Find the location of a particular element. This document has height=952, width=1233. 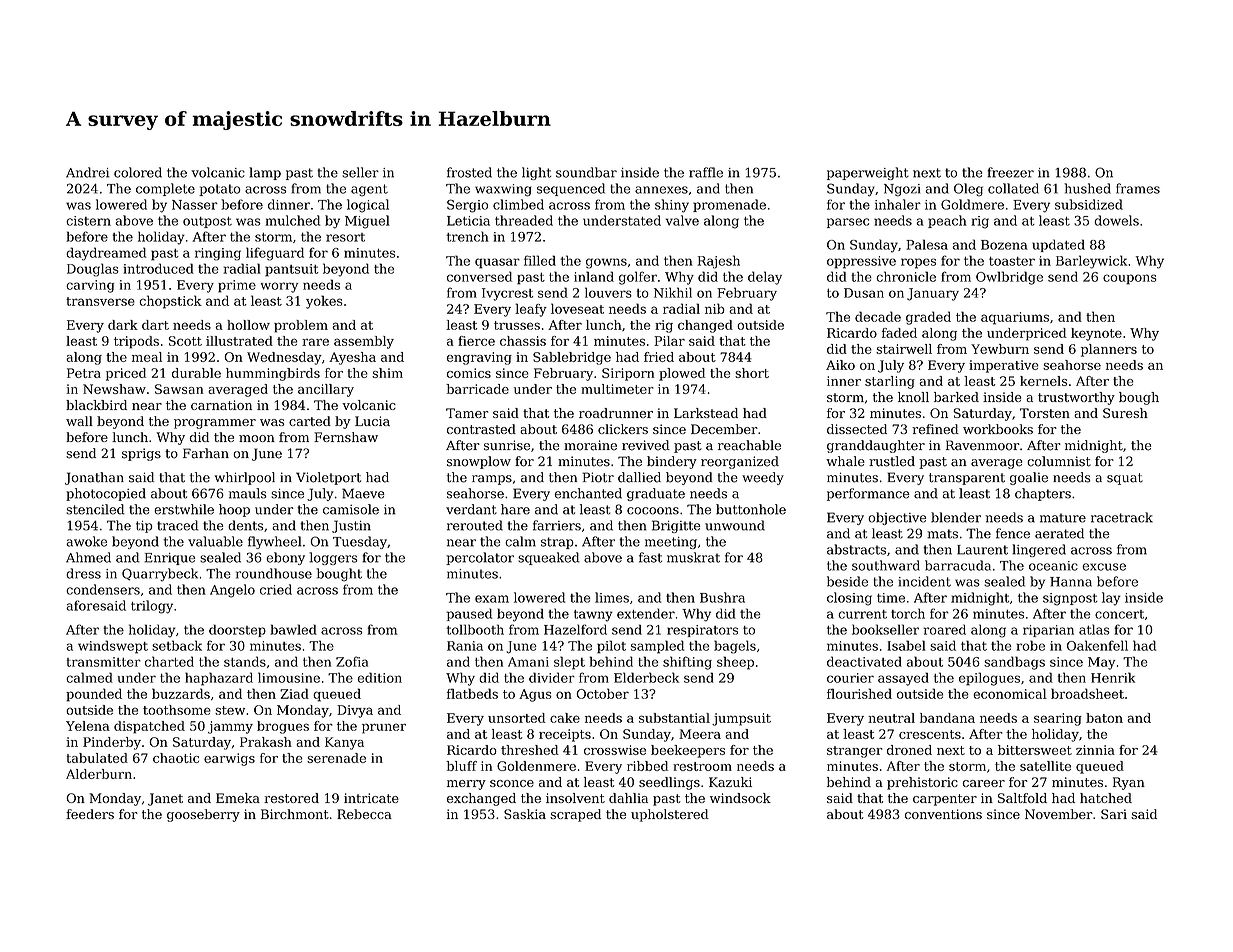

ebony is located at coordinates (285, 558).
